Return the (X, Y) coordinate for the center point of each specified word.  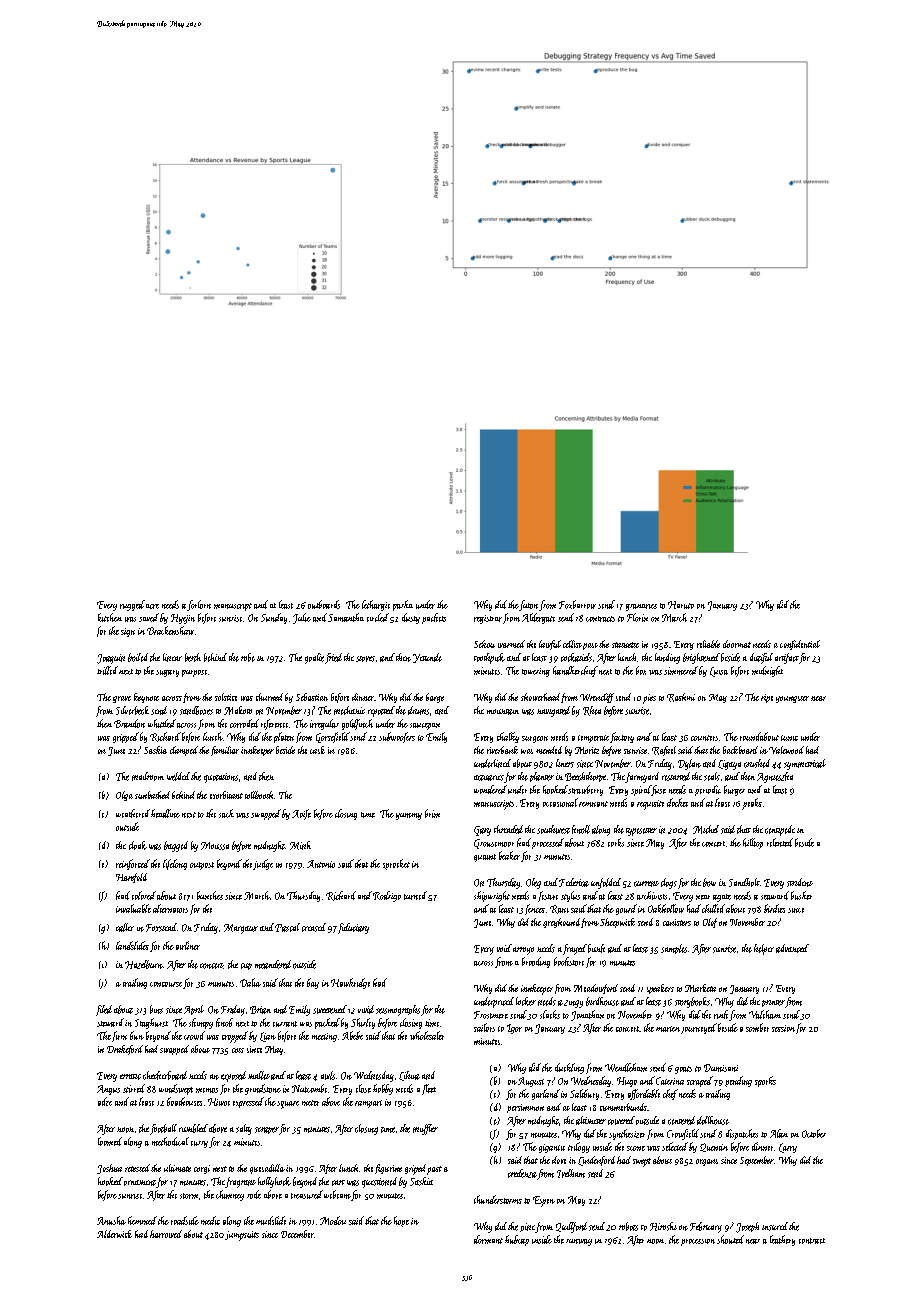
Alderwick (114, 1234)
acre (152, 606)
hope (401, 1221)
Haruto (681, 605)
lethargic (376, 605)
